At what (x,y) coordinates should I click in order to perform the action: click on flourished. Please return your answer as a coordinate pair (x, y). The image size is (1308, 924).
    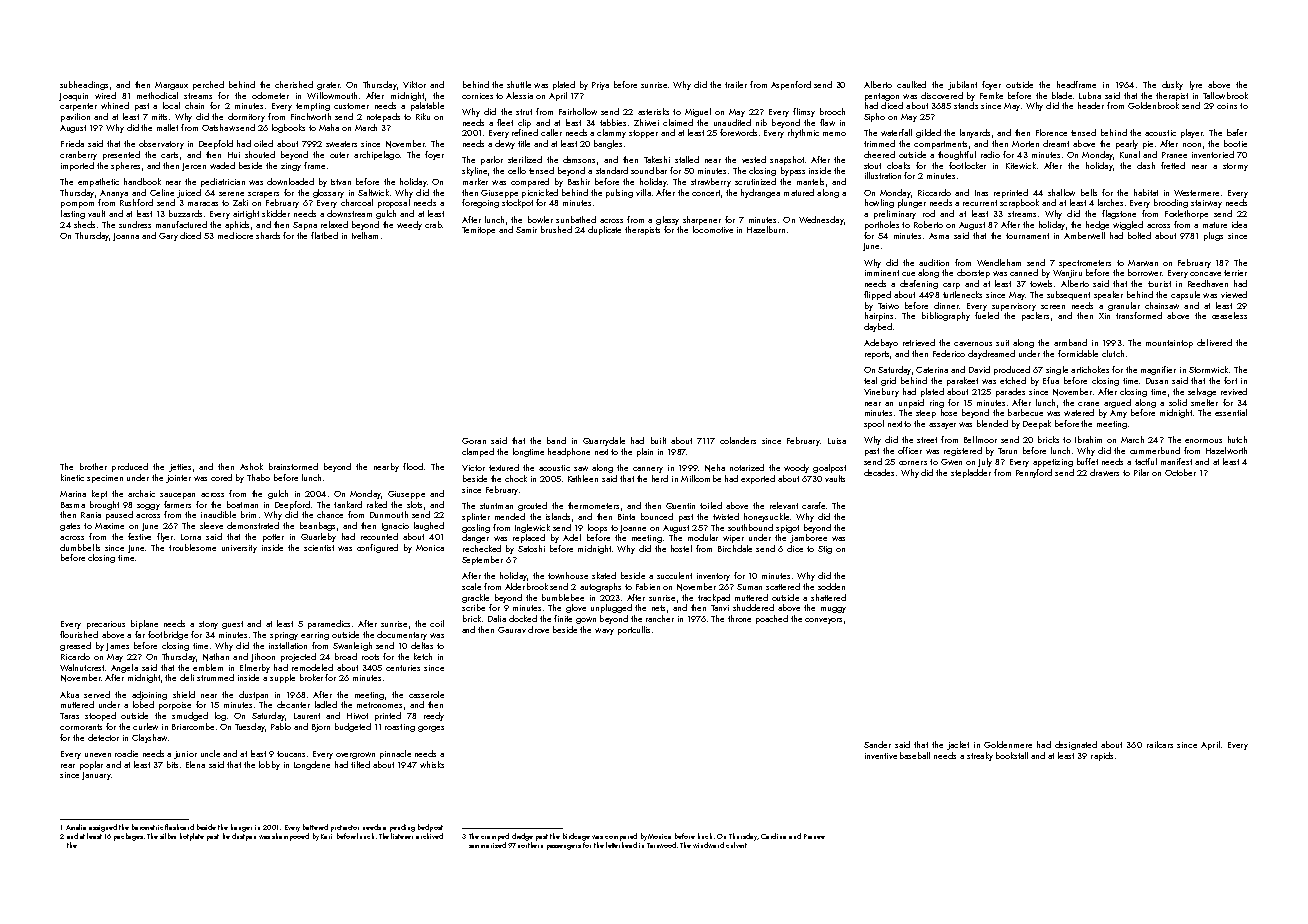
    Looking at the image, I should click on (79, 634).
